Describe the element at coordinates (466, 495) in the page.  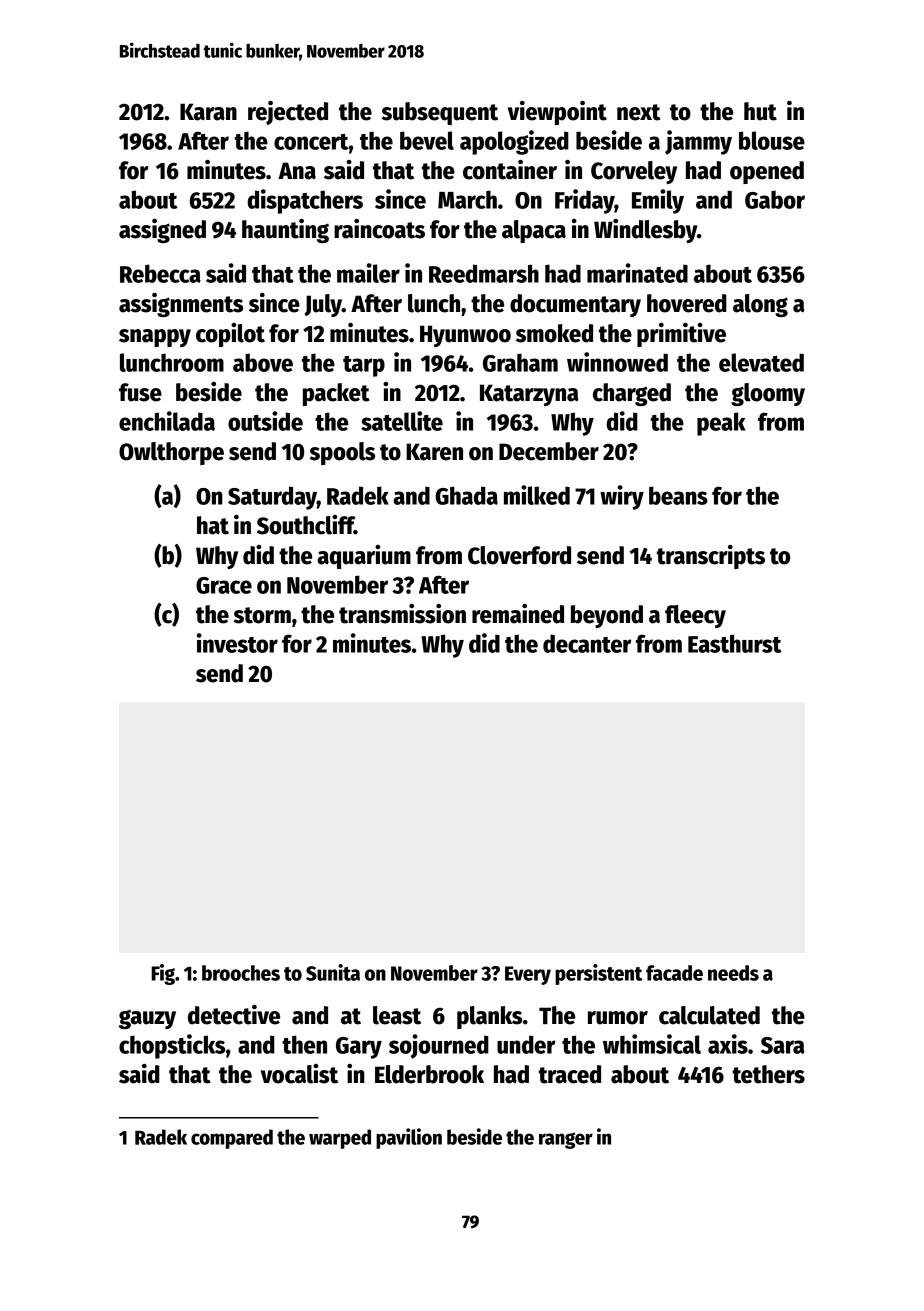
I see `Ghada` at that location.
